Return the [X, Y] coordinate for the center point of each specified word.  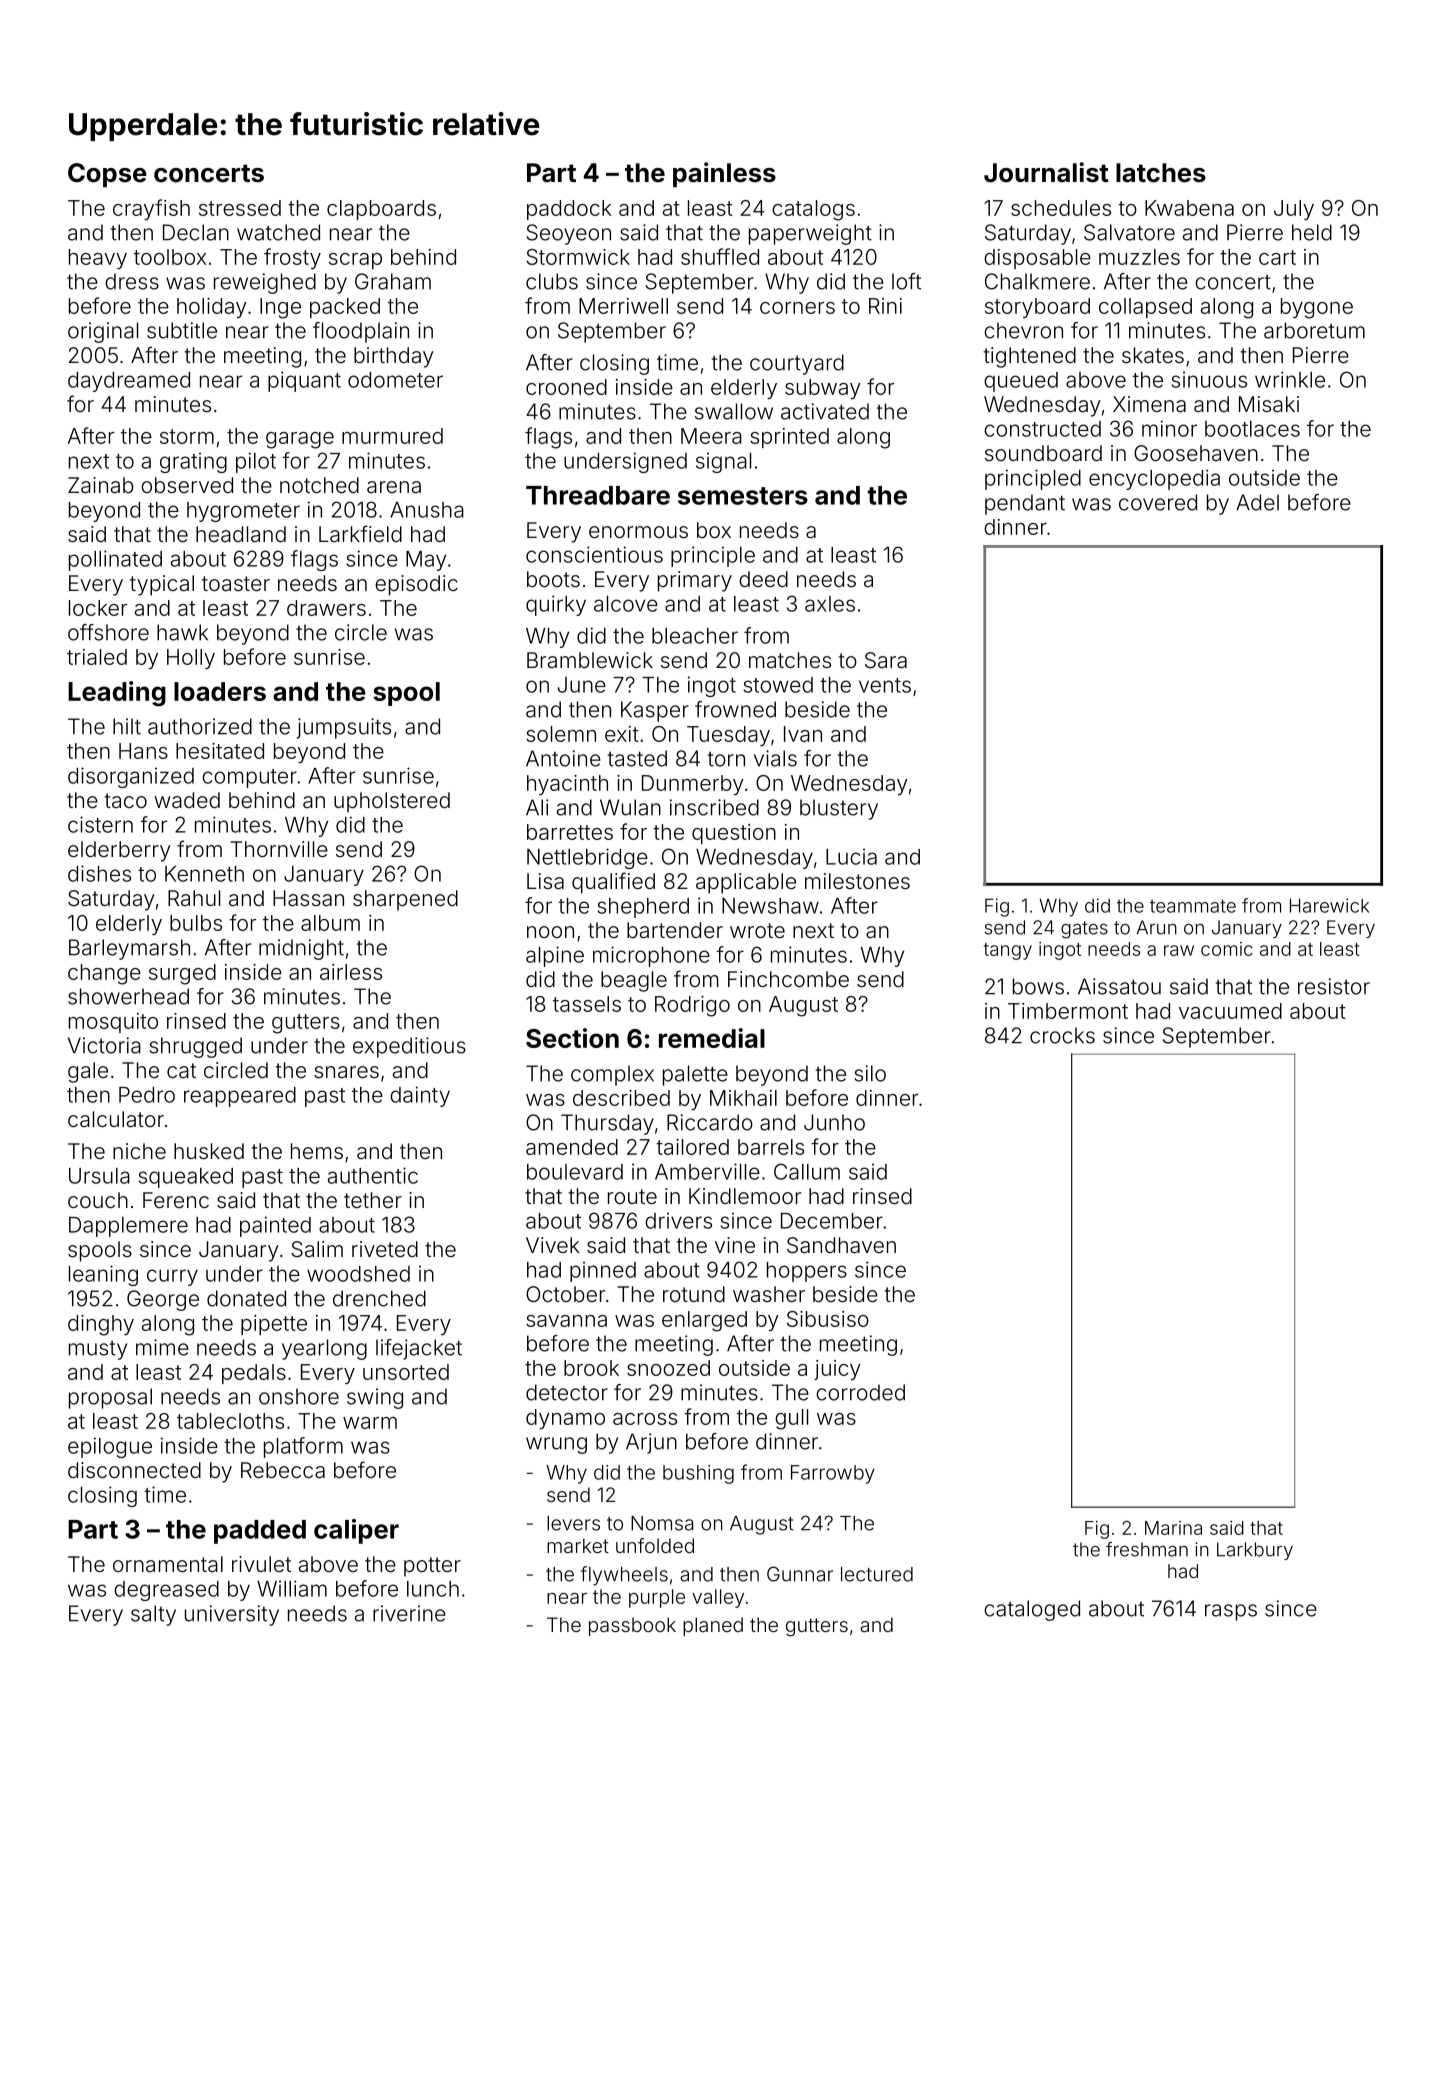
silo [870, 1073]
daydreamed [129, 382]
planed [713, 1626]
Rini [885, 306]
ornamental [168, 1564]
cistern [100, 824]
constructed [1042, 429]
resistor [1334, 986]
